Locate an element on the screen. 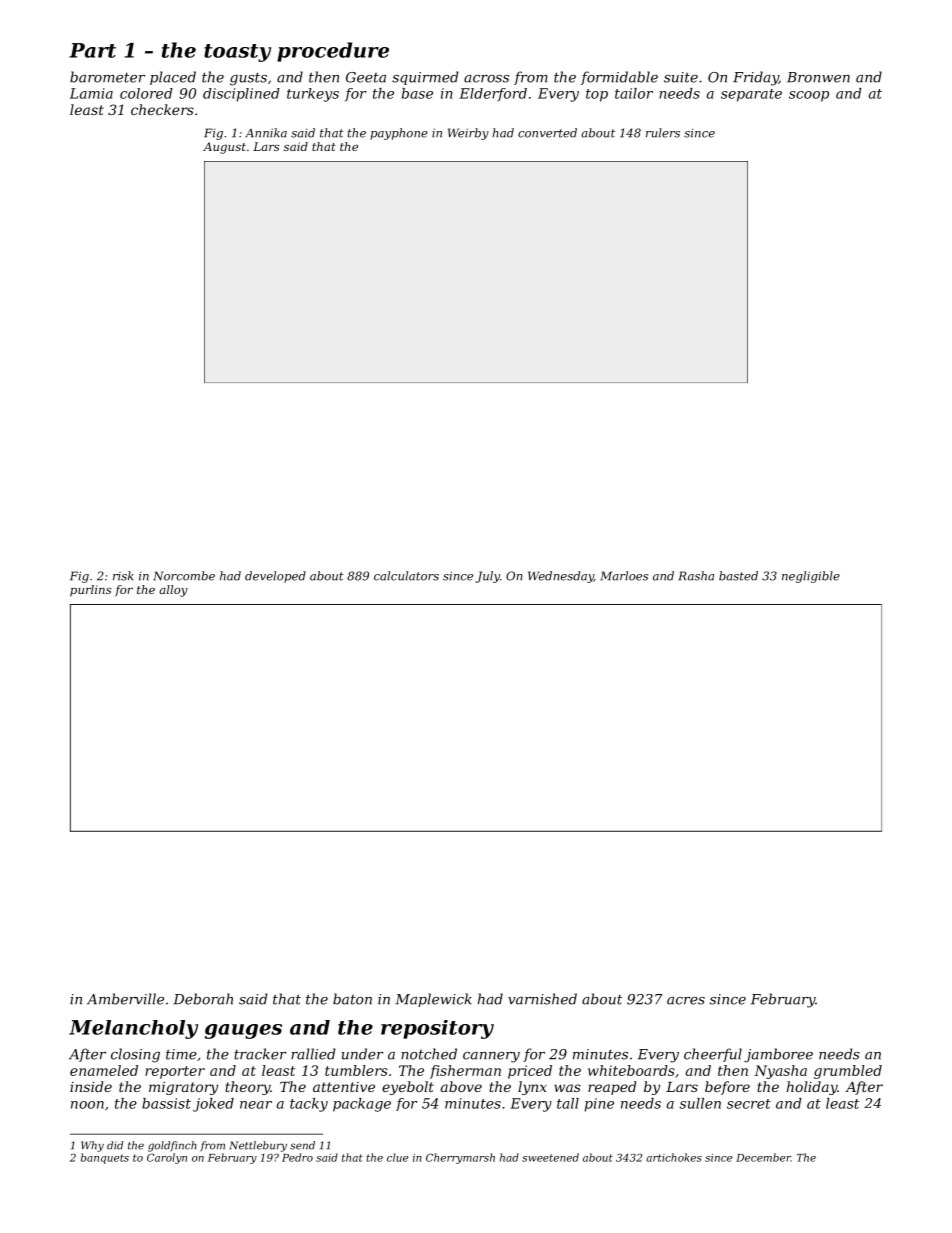 The height and width of the screenshot is (1233, 952). Weirby is located at coordinates (468, 134).
